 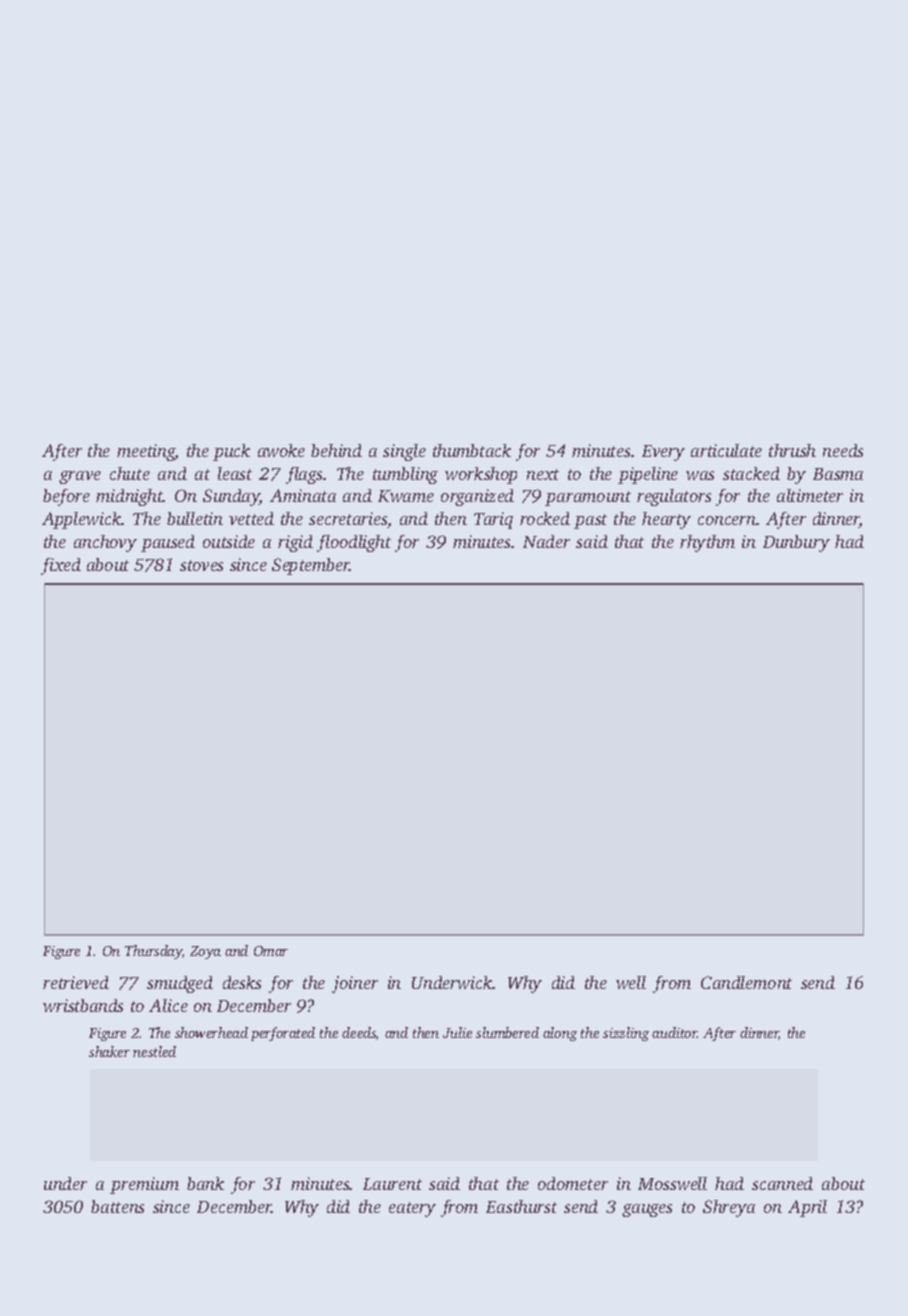 What do you see at coordinates (271, 951) in the screenshot?
I see `Omar` at bounding box center [271, 951].
